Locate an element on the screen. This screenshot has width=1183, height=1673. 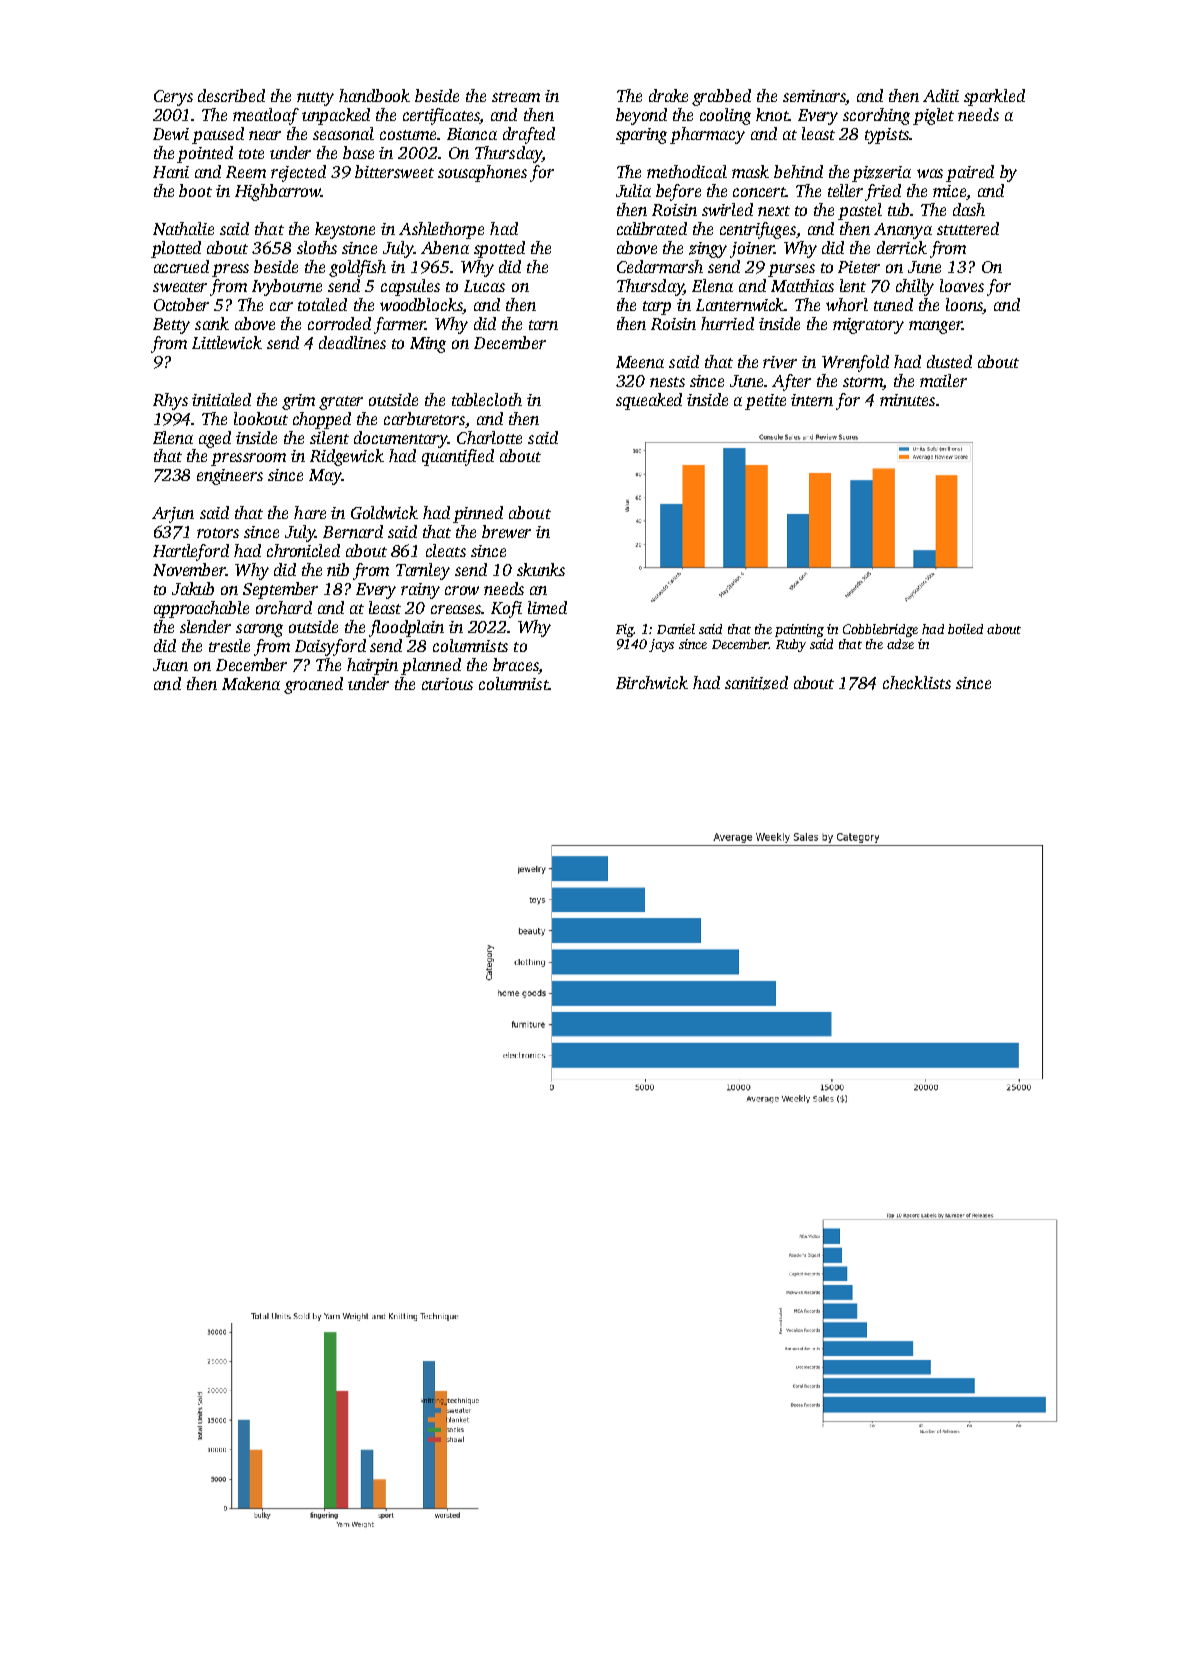
Littlewick is located at coordinates (227, 342).
